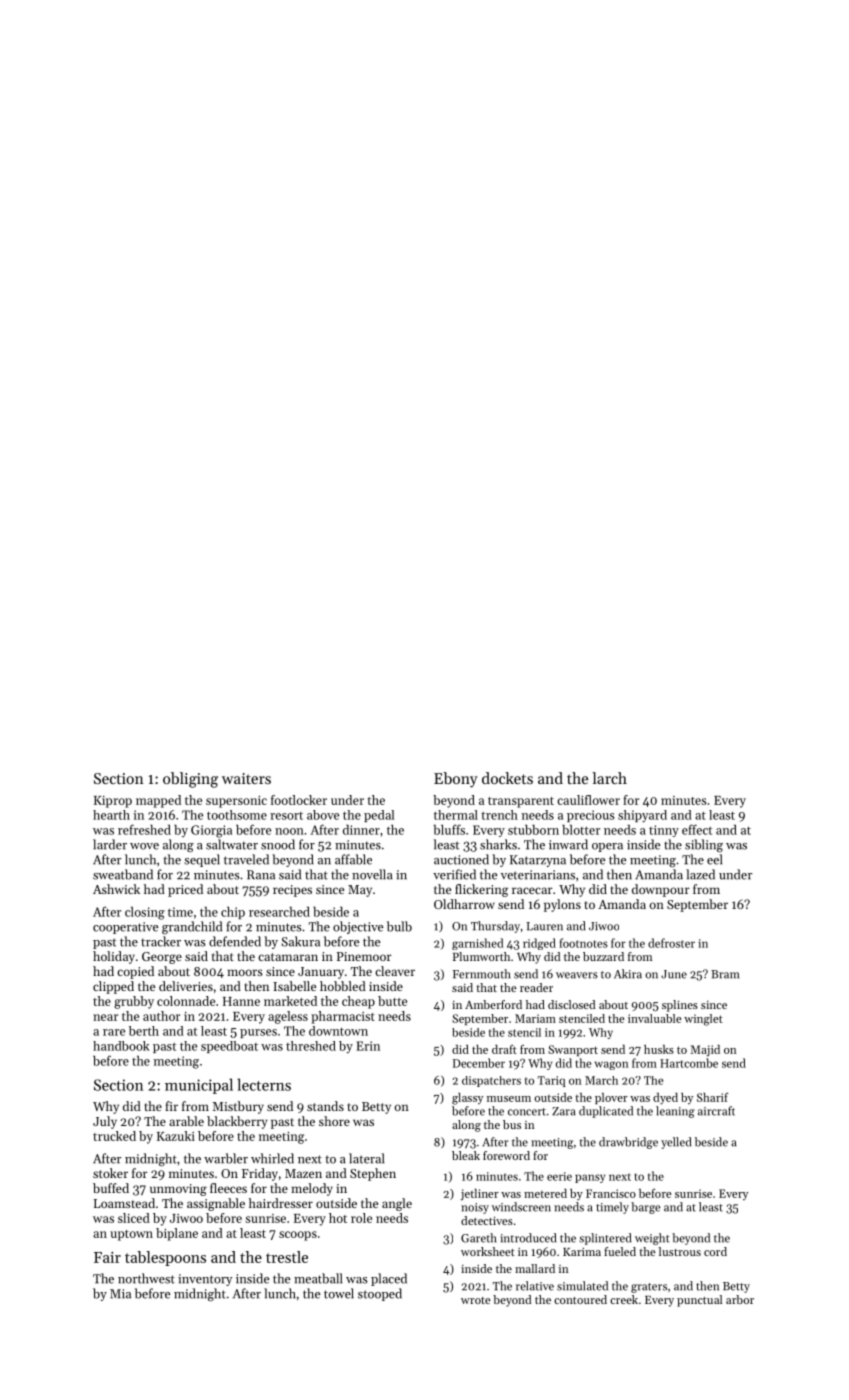  Describe the element at coordinates (609, 778) in the document. I see `larch` at that location.
